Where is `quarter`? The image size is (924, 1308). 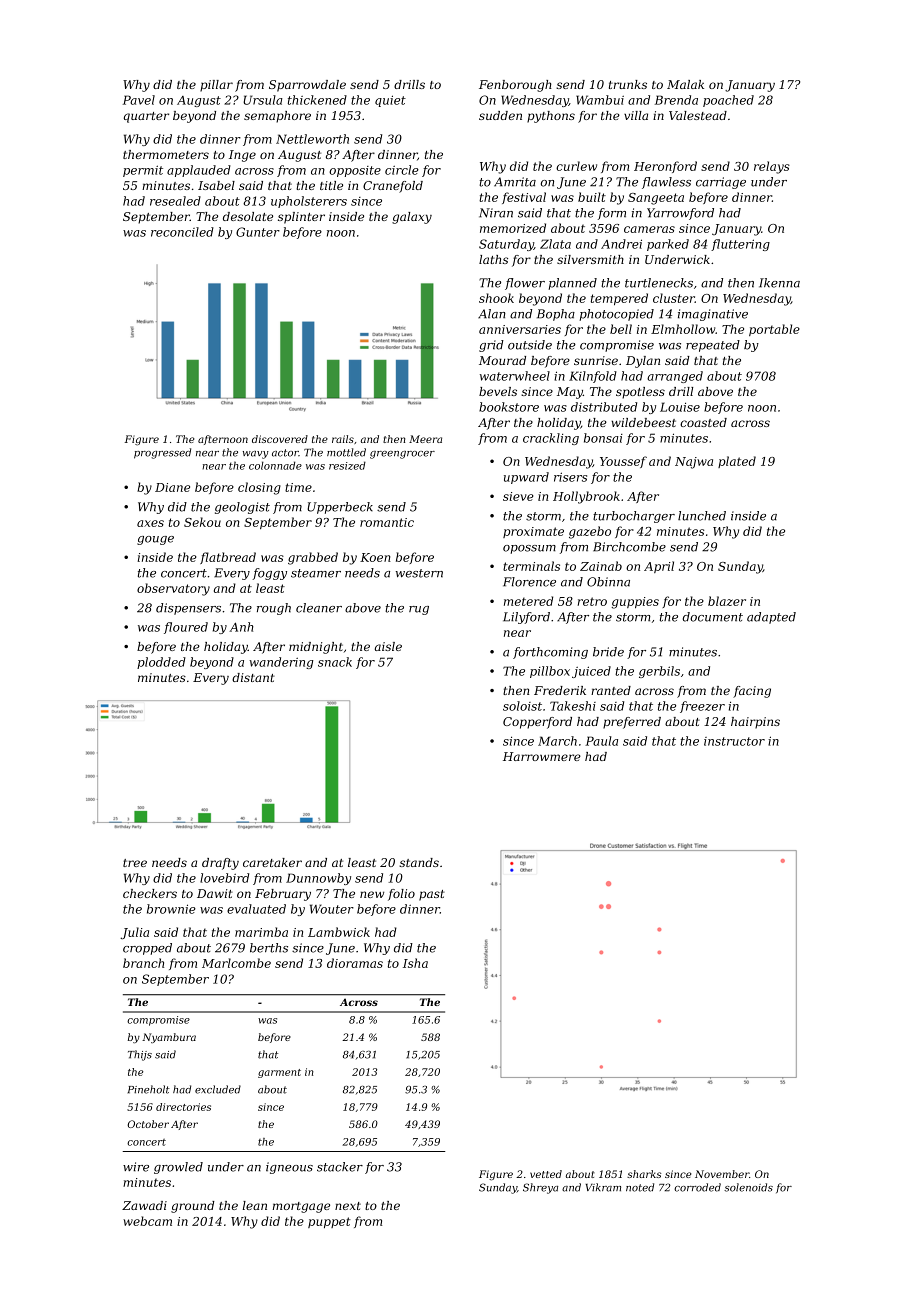 quarter is located at coordinates (146, 117).
